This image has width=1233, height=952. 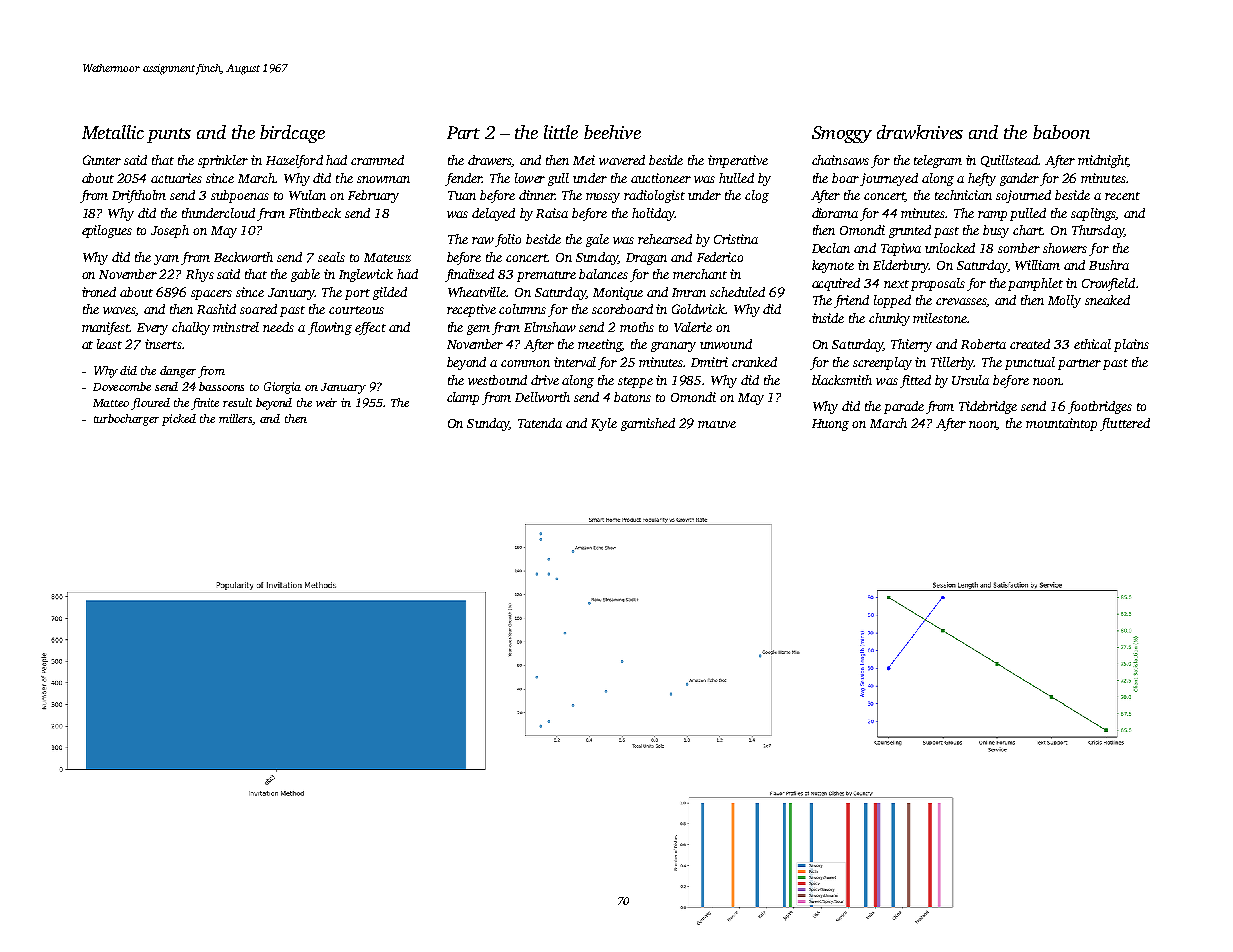 What do you see at coordinates (163, 344) in the image?
I see `inserts` at bounding box center [163, 344].
